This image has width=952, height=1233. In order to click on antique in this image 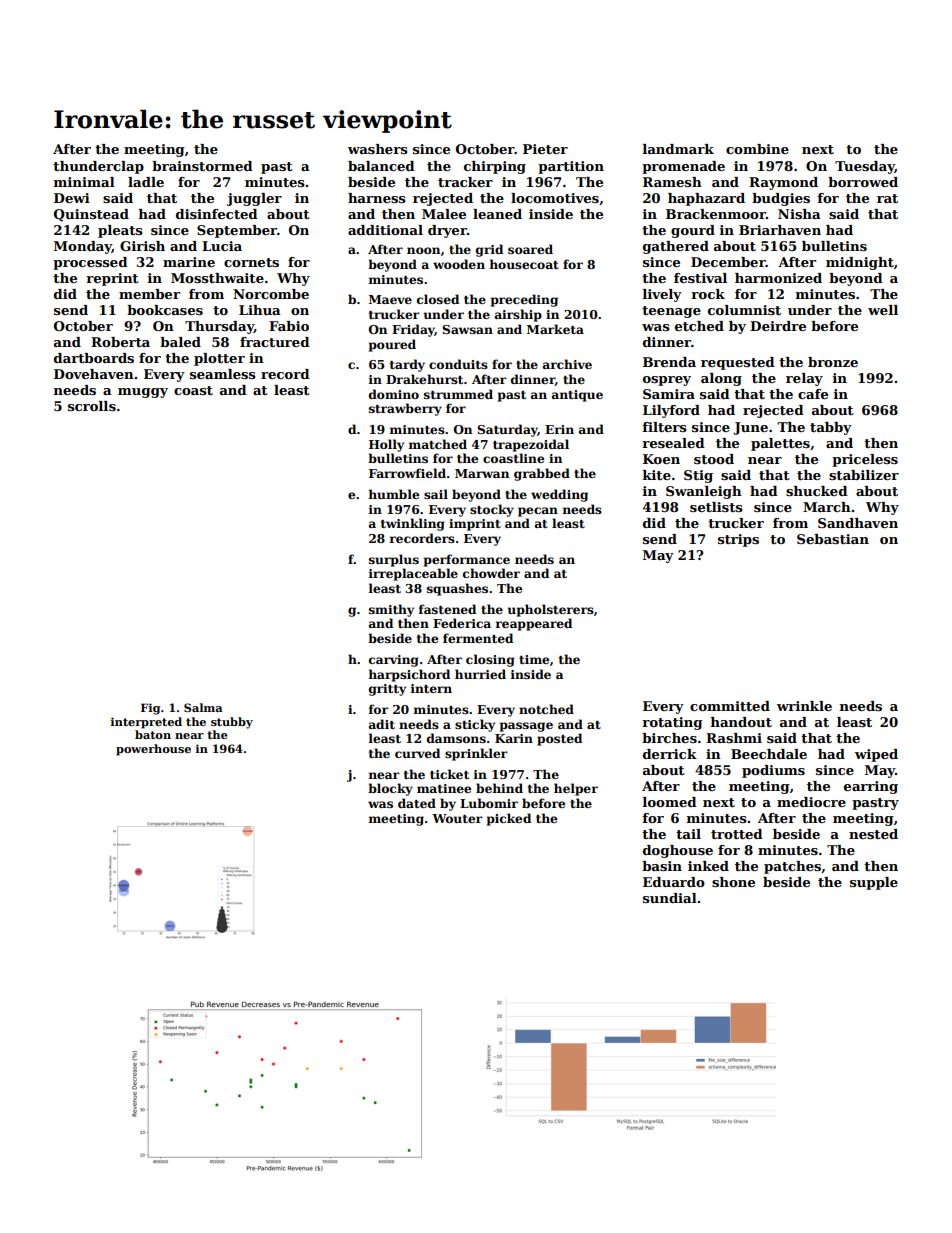, I will do `click(577, 396)`.
